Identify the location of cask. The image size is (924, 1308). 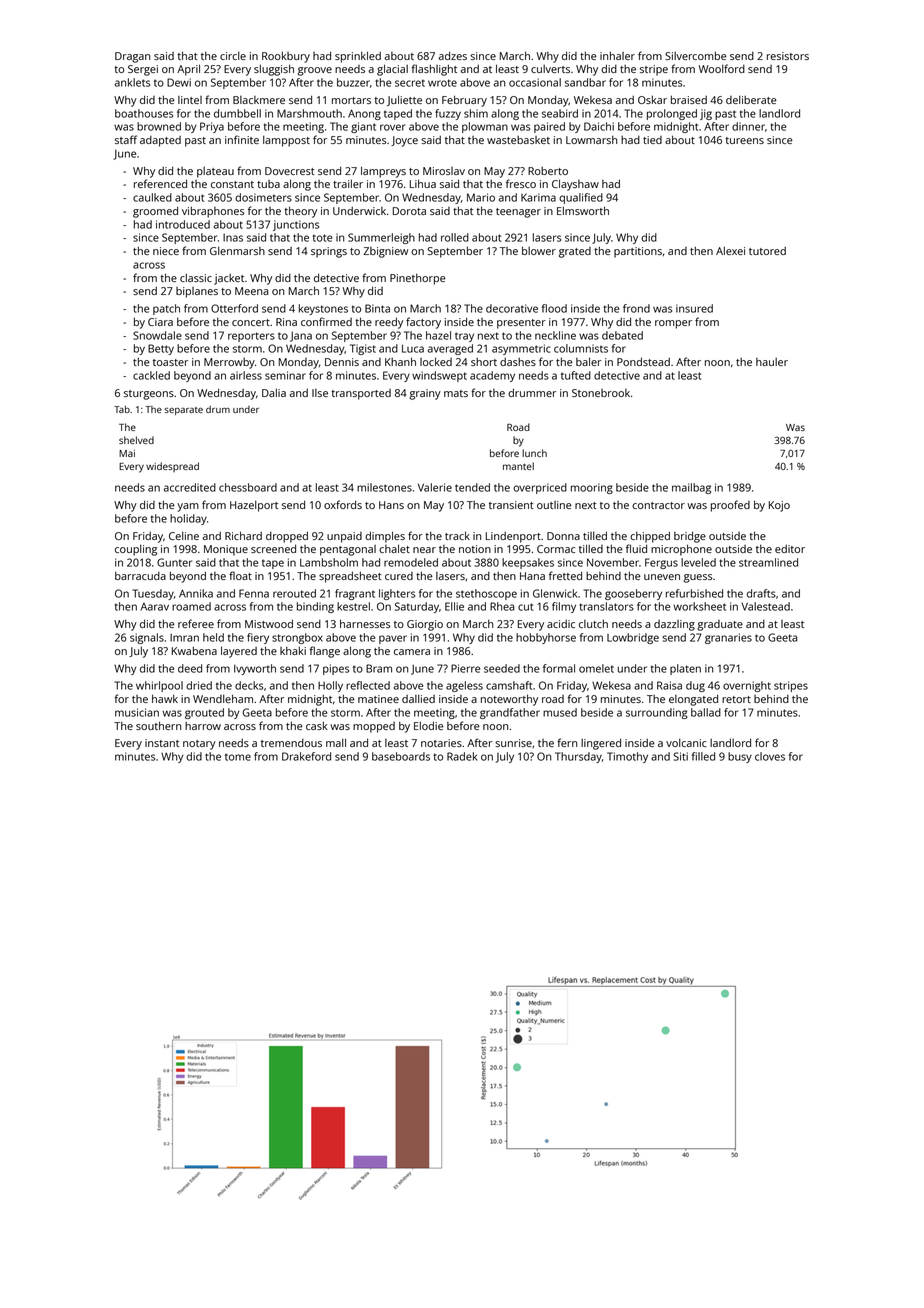
(317, 725).
